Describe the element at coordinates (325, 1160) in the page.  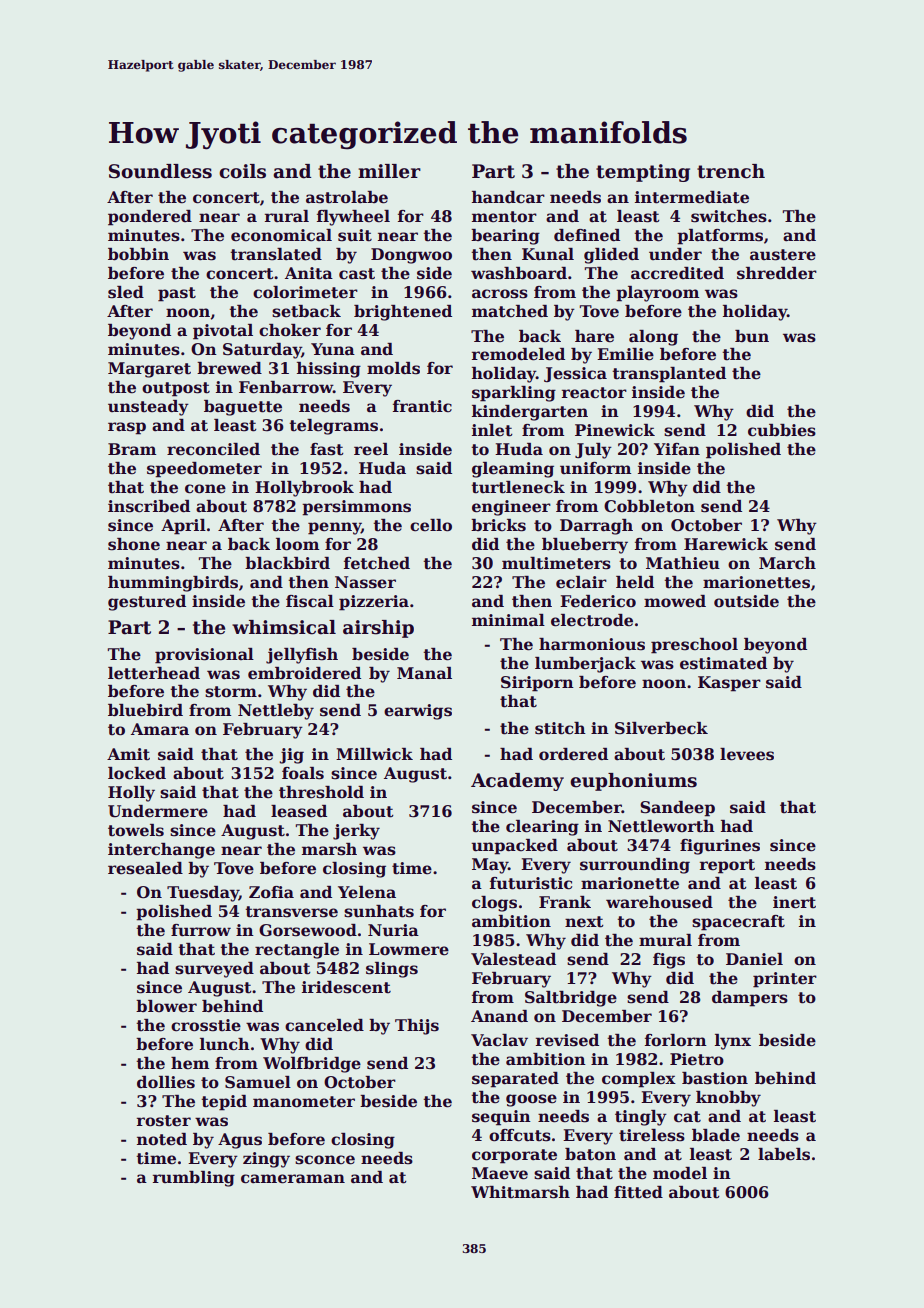
I see `sconce` at that location.
